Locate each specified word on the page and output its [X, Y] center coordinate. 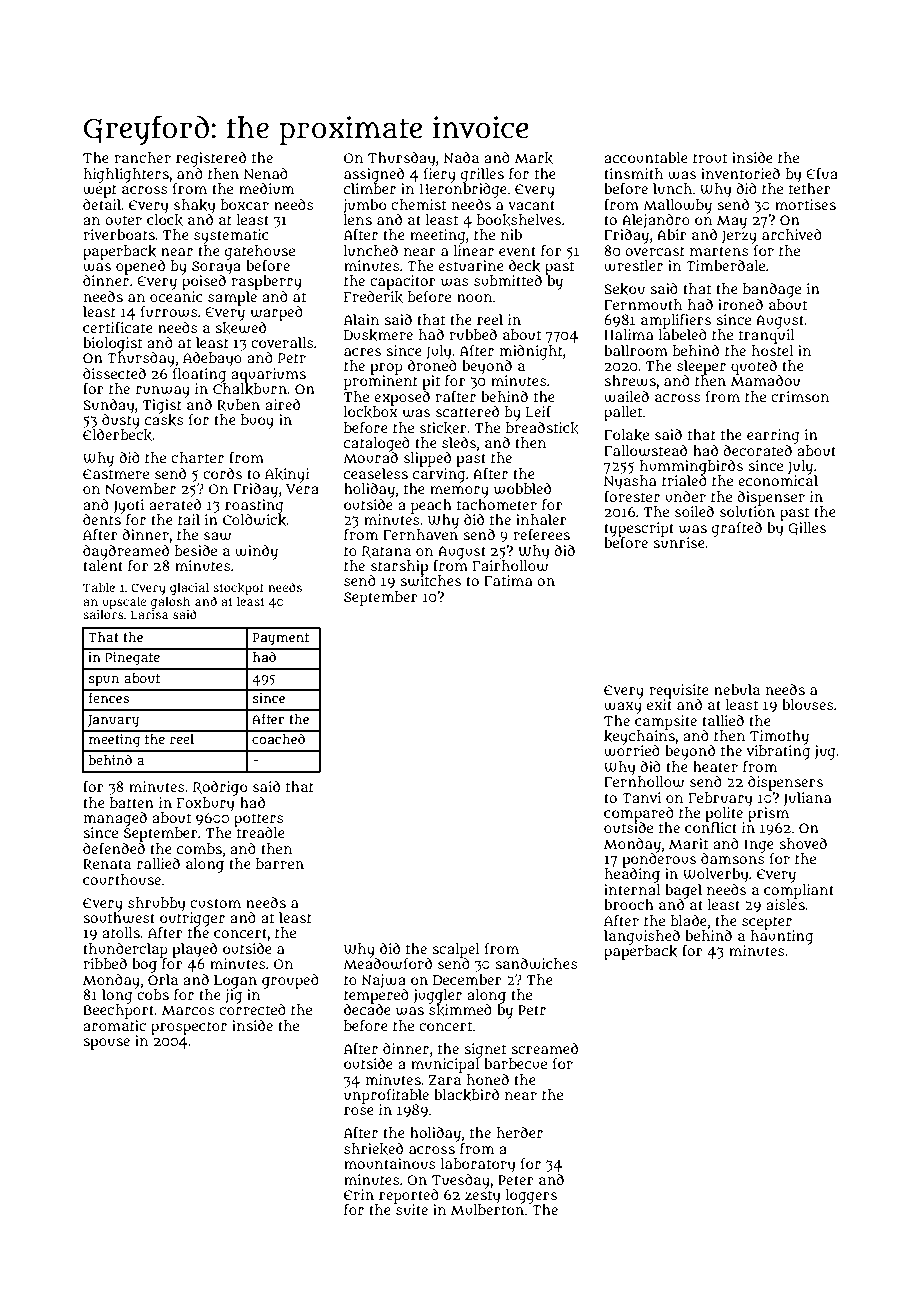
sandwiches [536, 964]
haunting [781, 937]
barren [280, 863]
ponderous [659, 860]
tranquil [766, 336]
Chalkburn [250, 389]
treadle [261, 832]
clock [165, 220]
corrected [252, 1009]
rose [359, 1111]
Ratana [386, 552]
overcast [655, 251]
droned [432, 365]
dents [102, 519]
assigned [374, 175]
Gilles [807, 529]
